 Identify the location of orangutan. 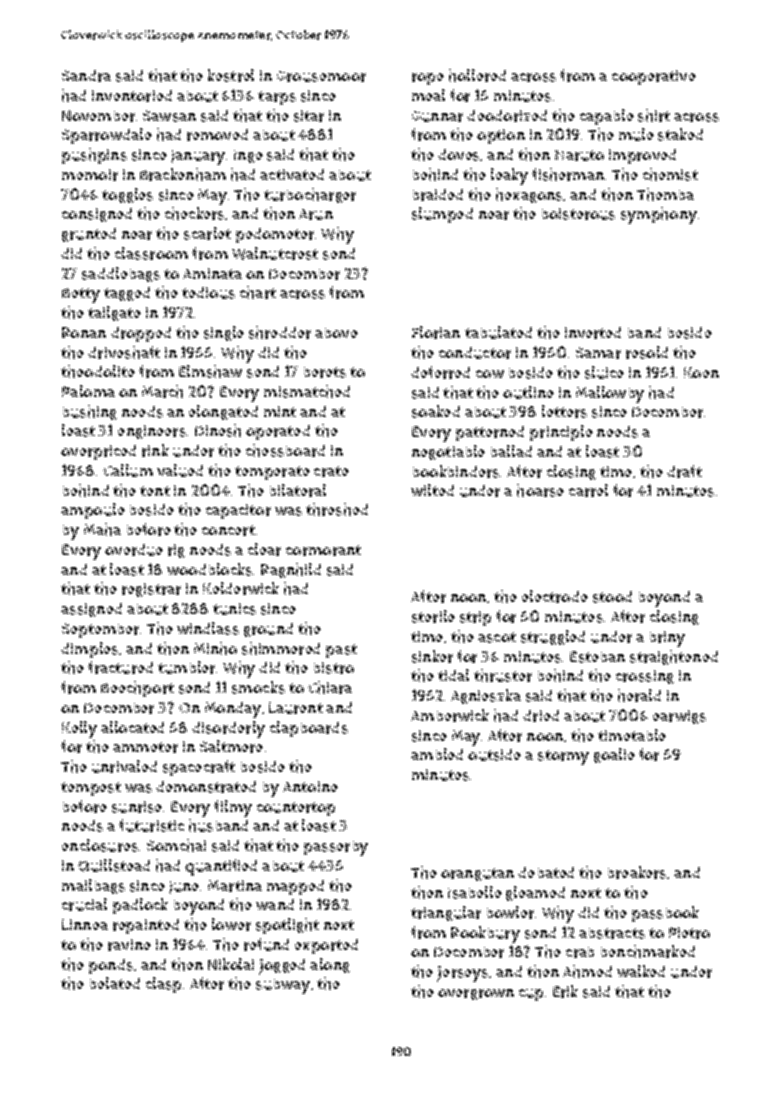
(477, 874).
